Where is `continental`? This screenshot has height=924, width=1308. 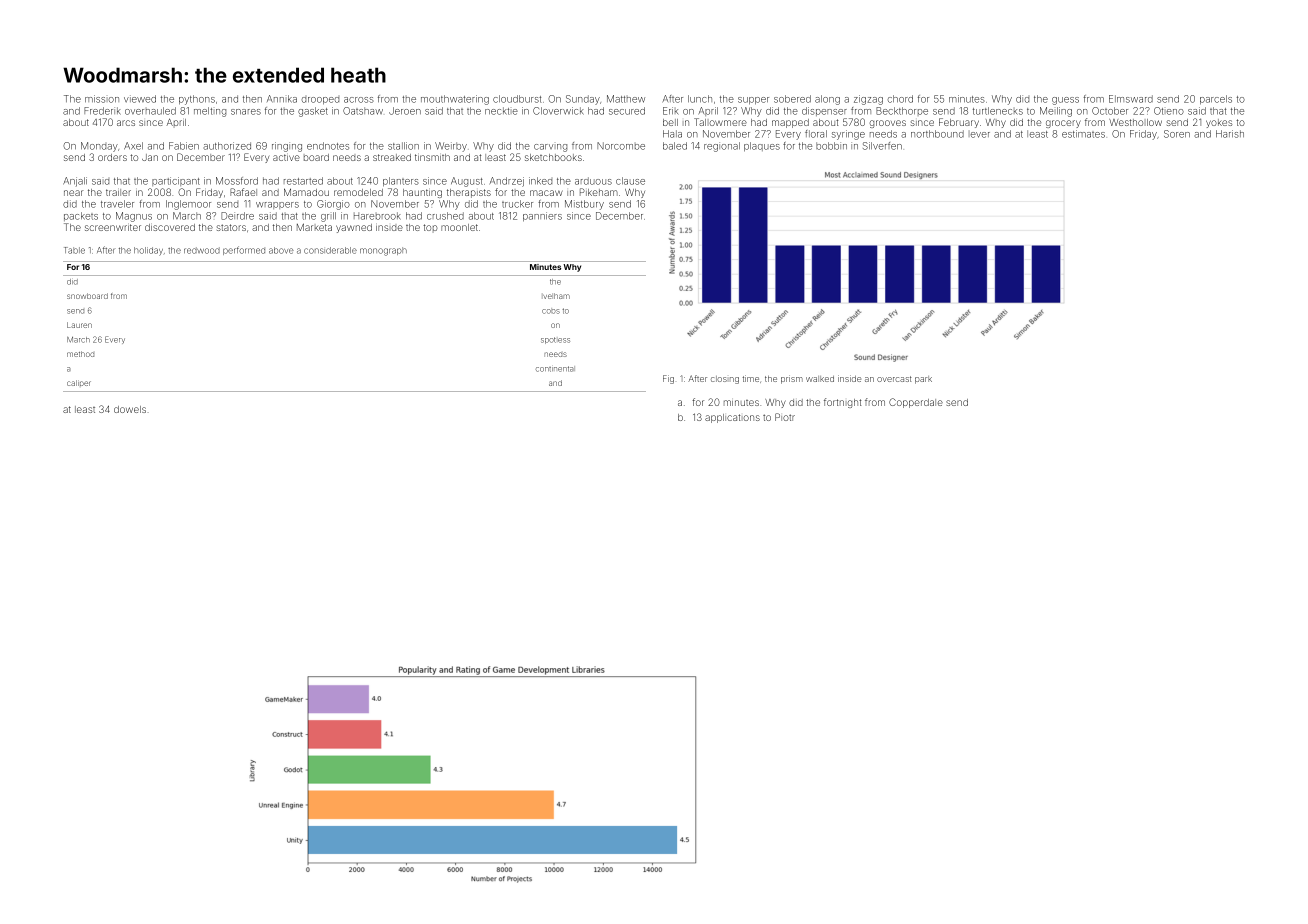 continental is located at coordinates (555, 369).
